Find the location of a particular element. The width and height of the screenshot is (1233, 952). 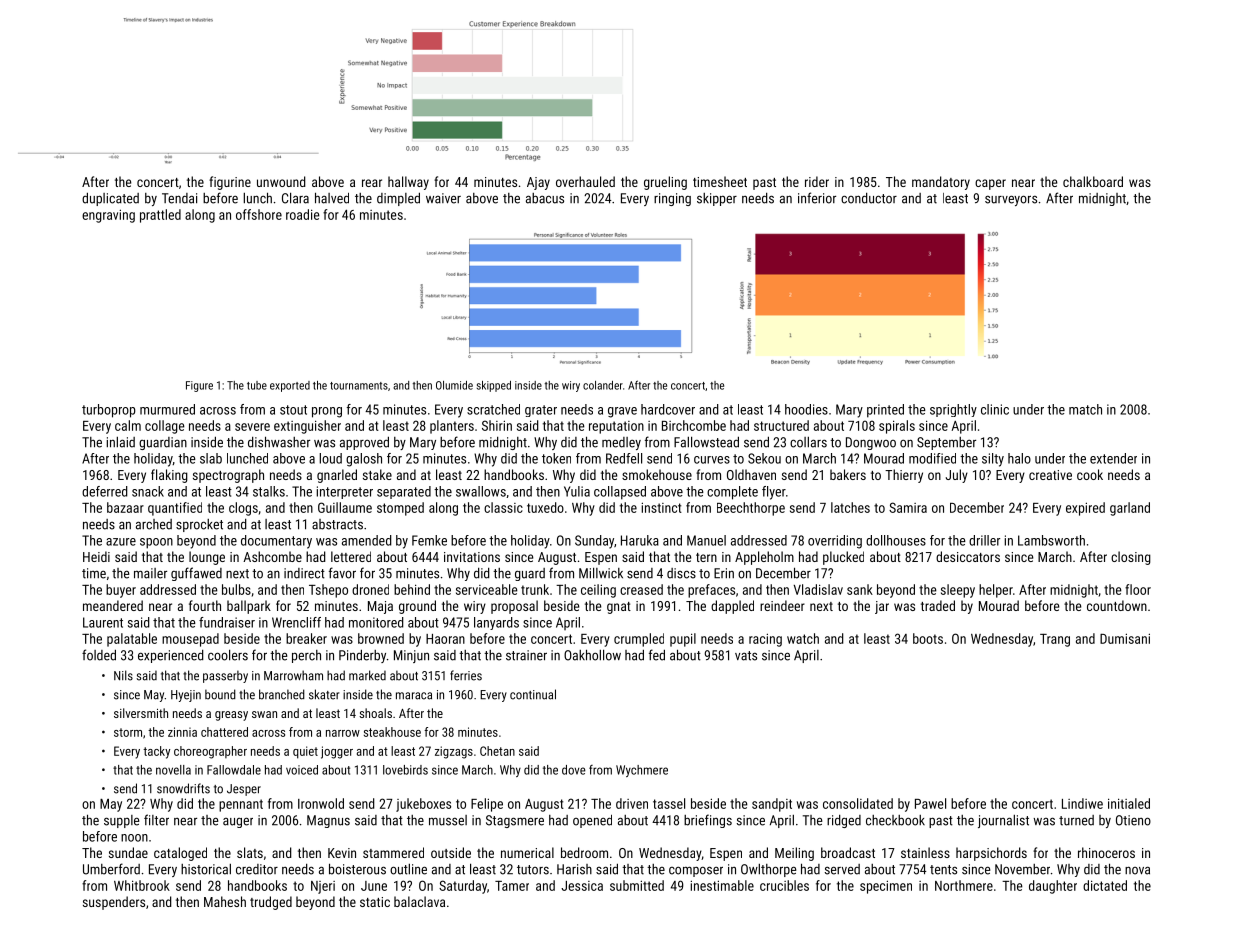

dollhouses is located at coordinates (896, 540).
